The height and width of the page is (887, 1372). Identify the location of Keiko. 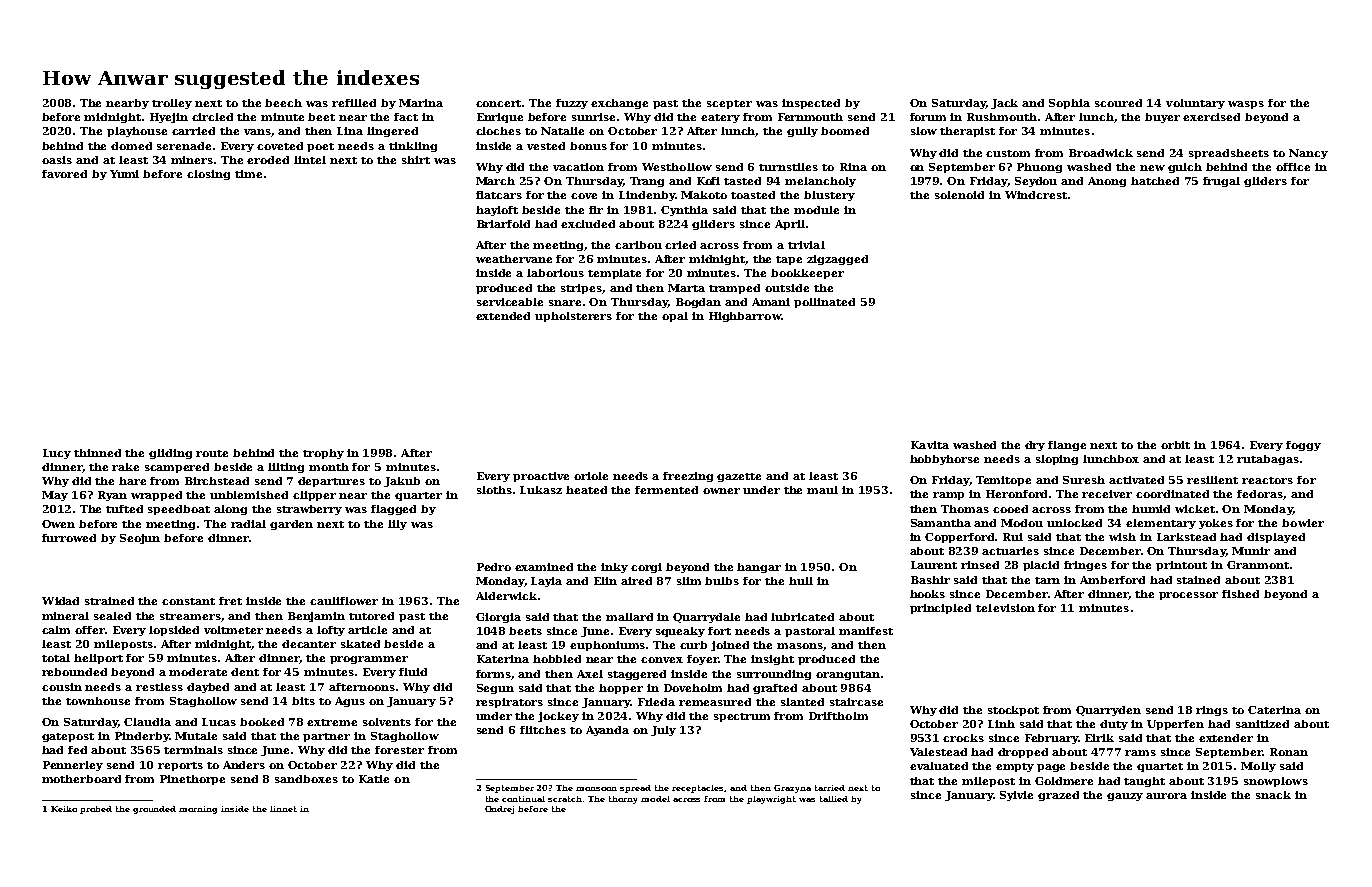
(64, 809).
